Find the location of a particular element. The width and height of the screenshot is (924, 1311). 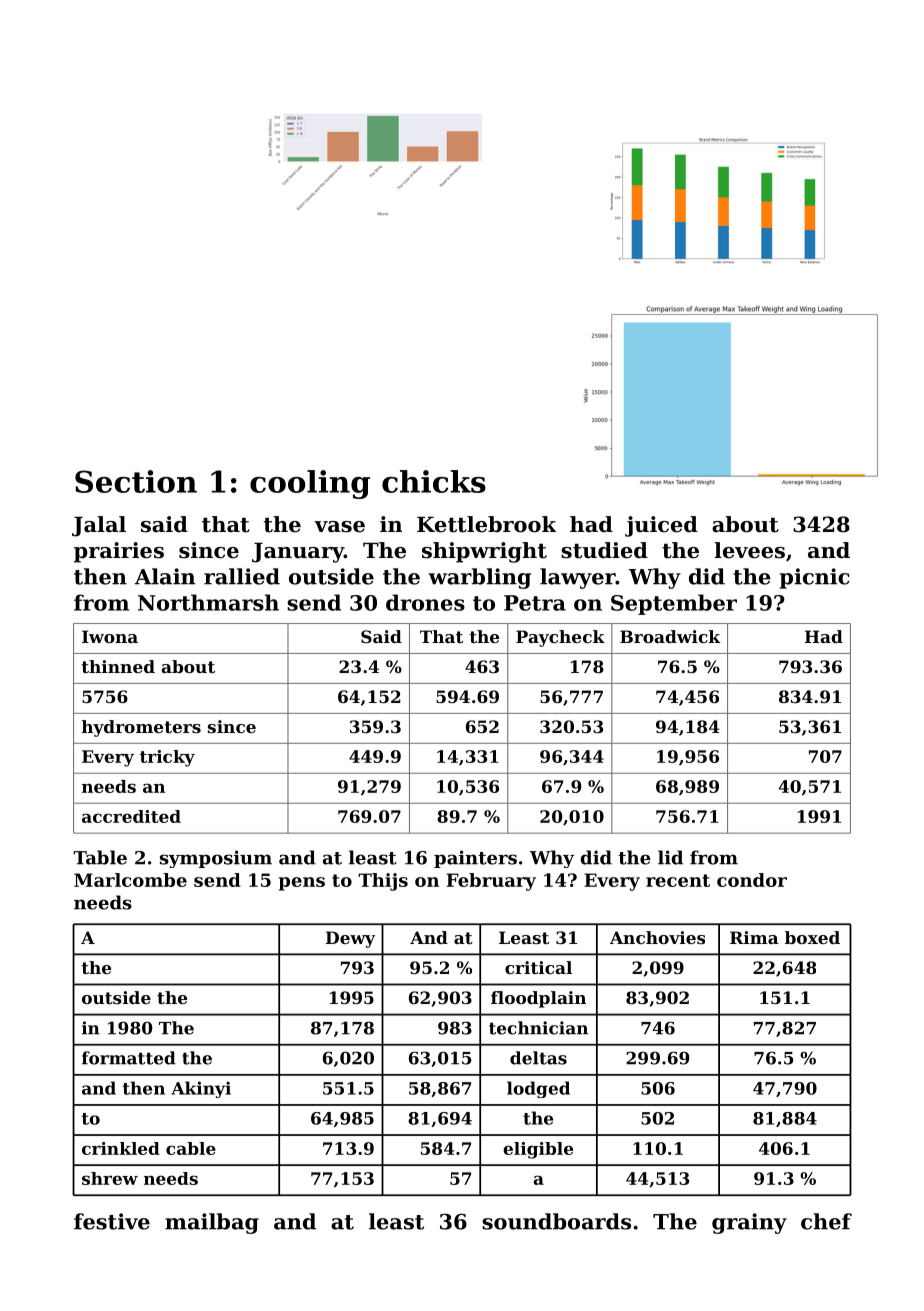

juiced is located at coordinates (661, 526).
